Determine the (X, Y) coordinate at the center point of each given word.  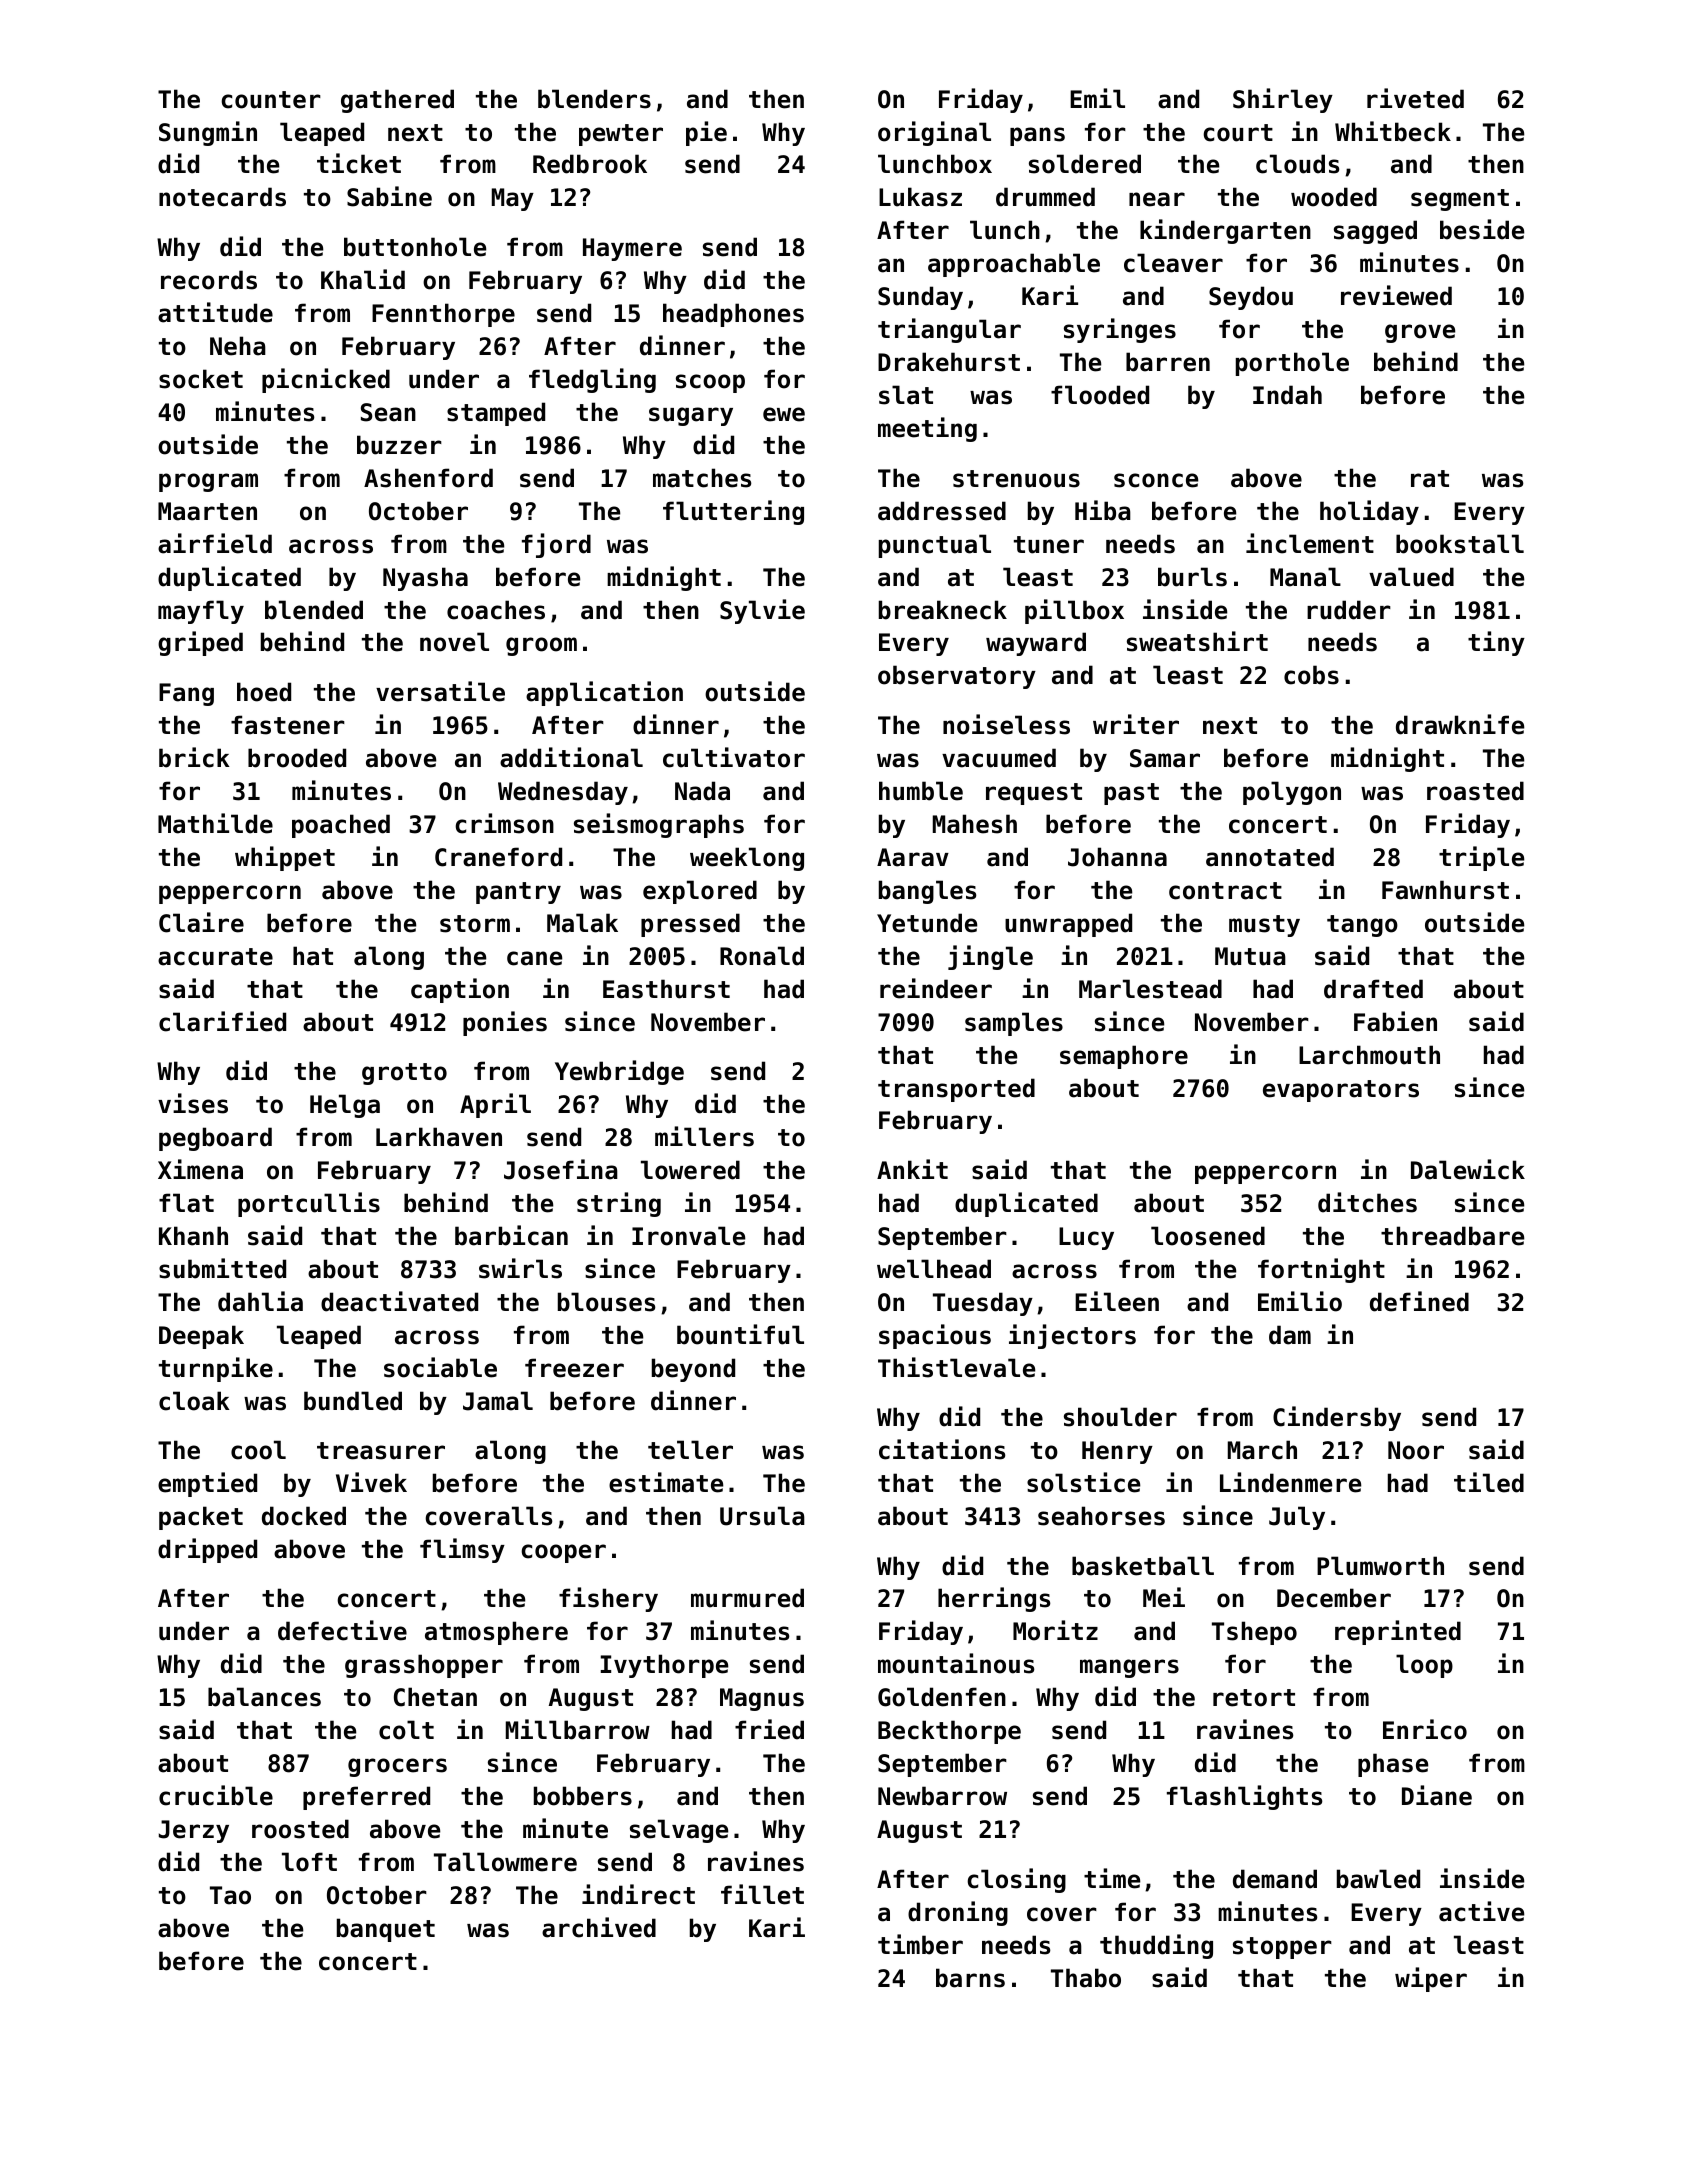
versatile (440, 691)
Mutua (1250, 956)
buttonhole (415, 247)
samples (1014, 1024)
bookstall (1460, 544)
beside (1482, 229)
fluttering (733, 512)
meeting (927, 429)
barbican (511, 1235)
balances (264, 1697)
